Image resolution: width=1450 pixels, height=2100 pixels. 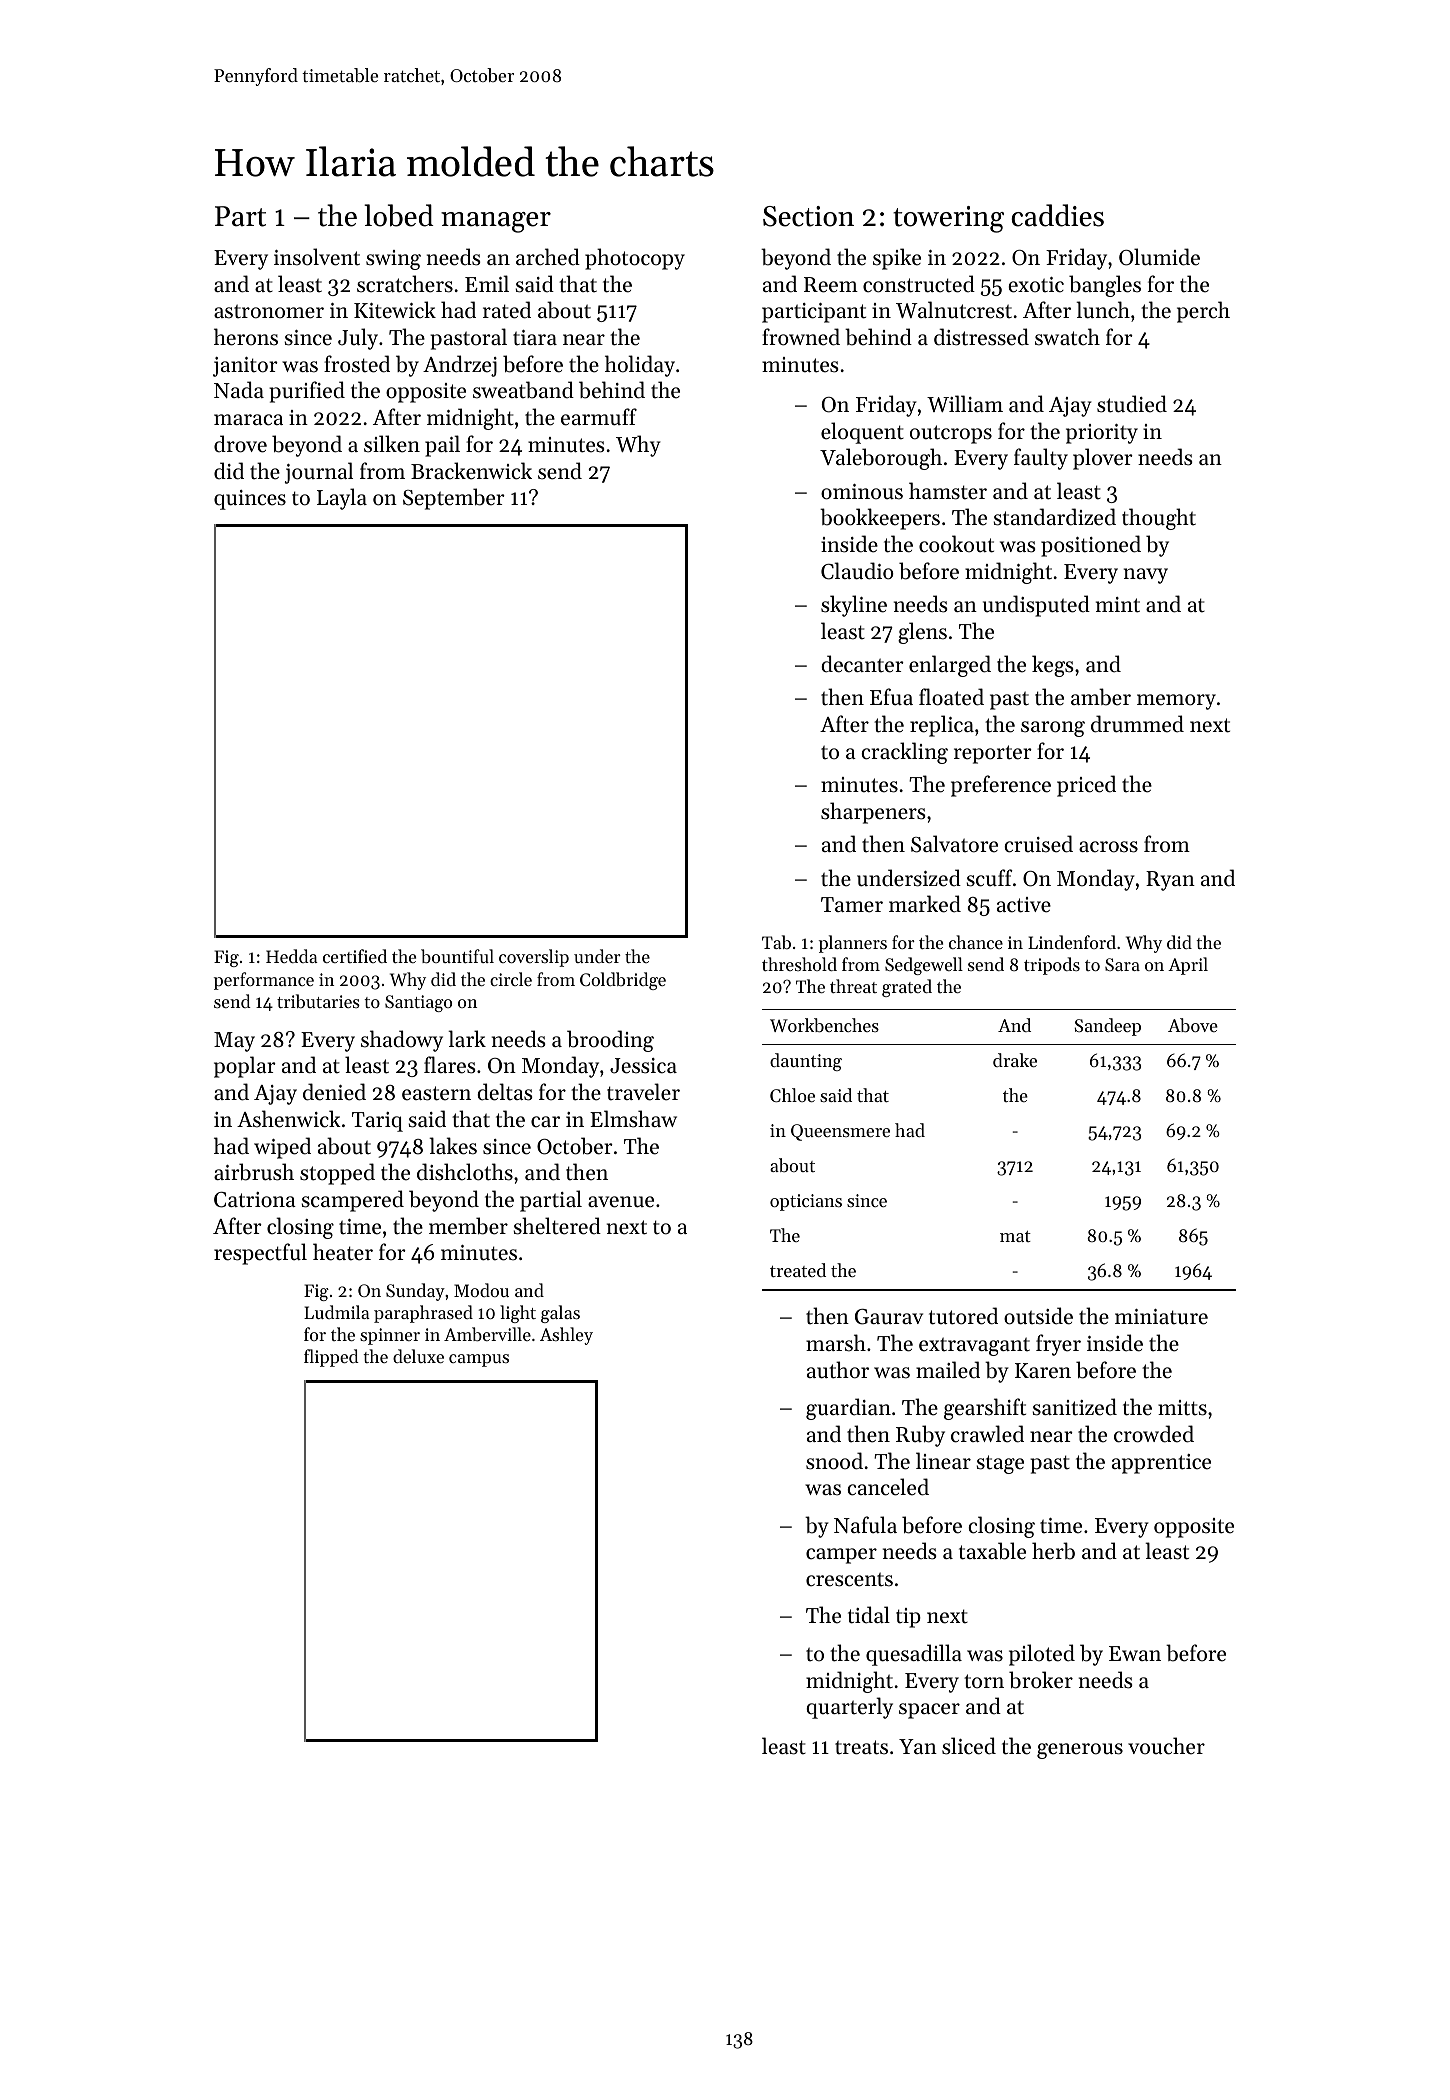 I want to click on Claudio, so click(x=857, y=571).
